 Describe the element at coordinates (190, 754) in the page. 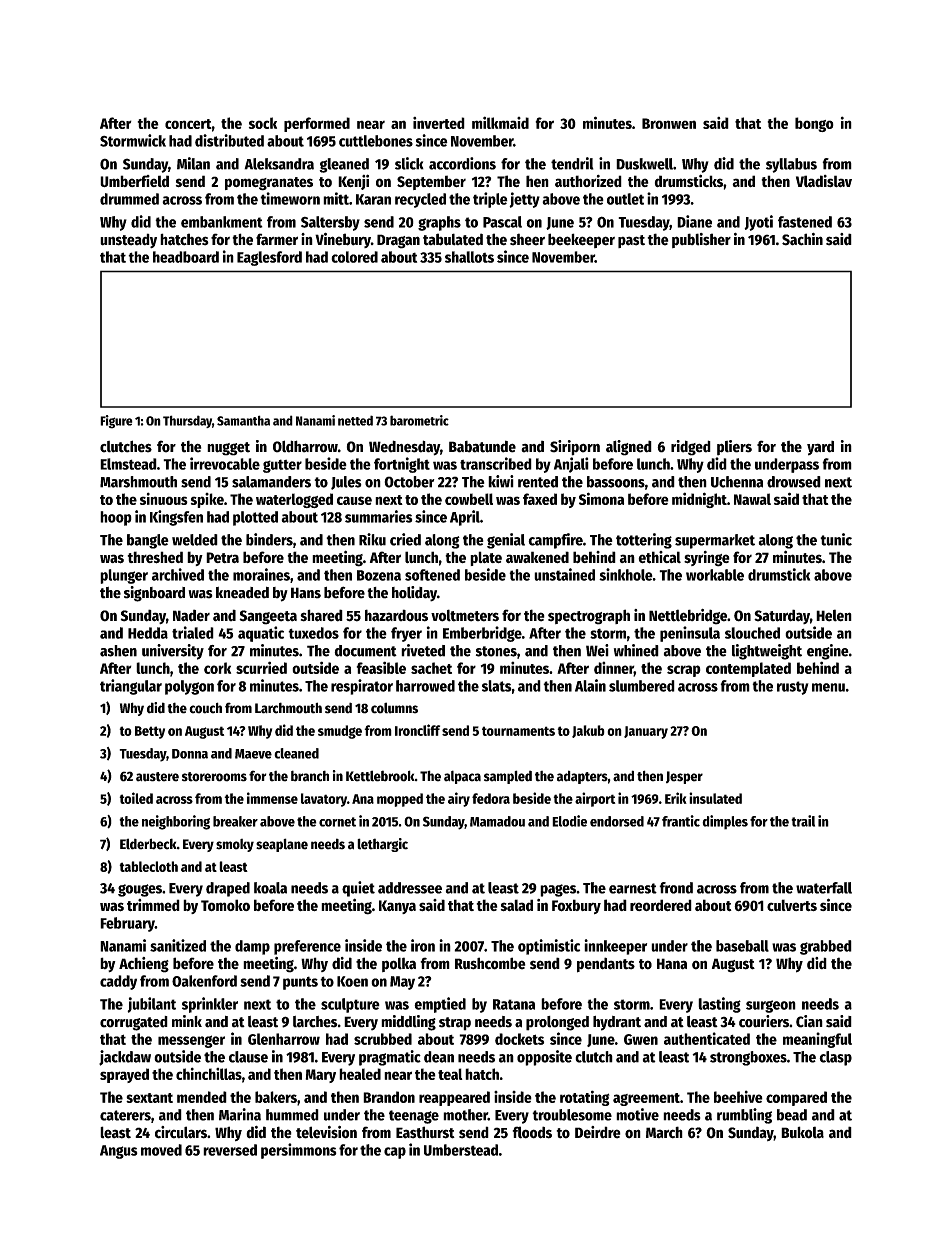

I see `Donna` at that location.
